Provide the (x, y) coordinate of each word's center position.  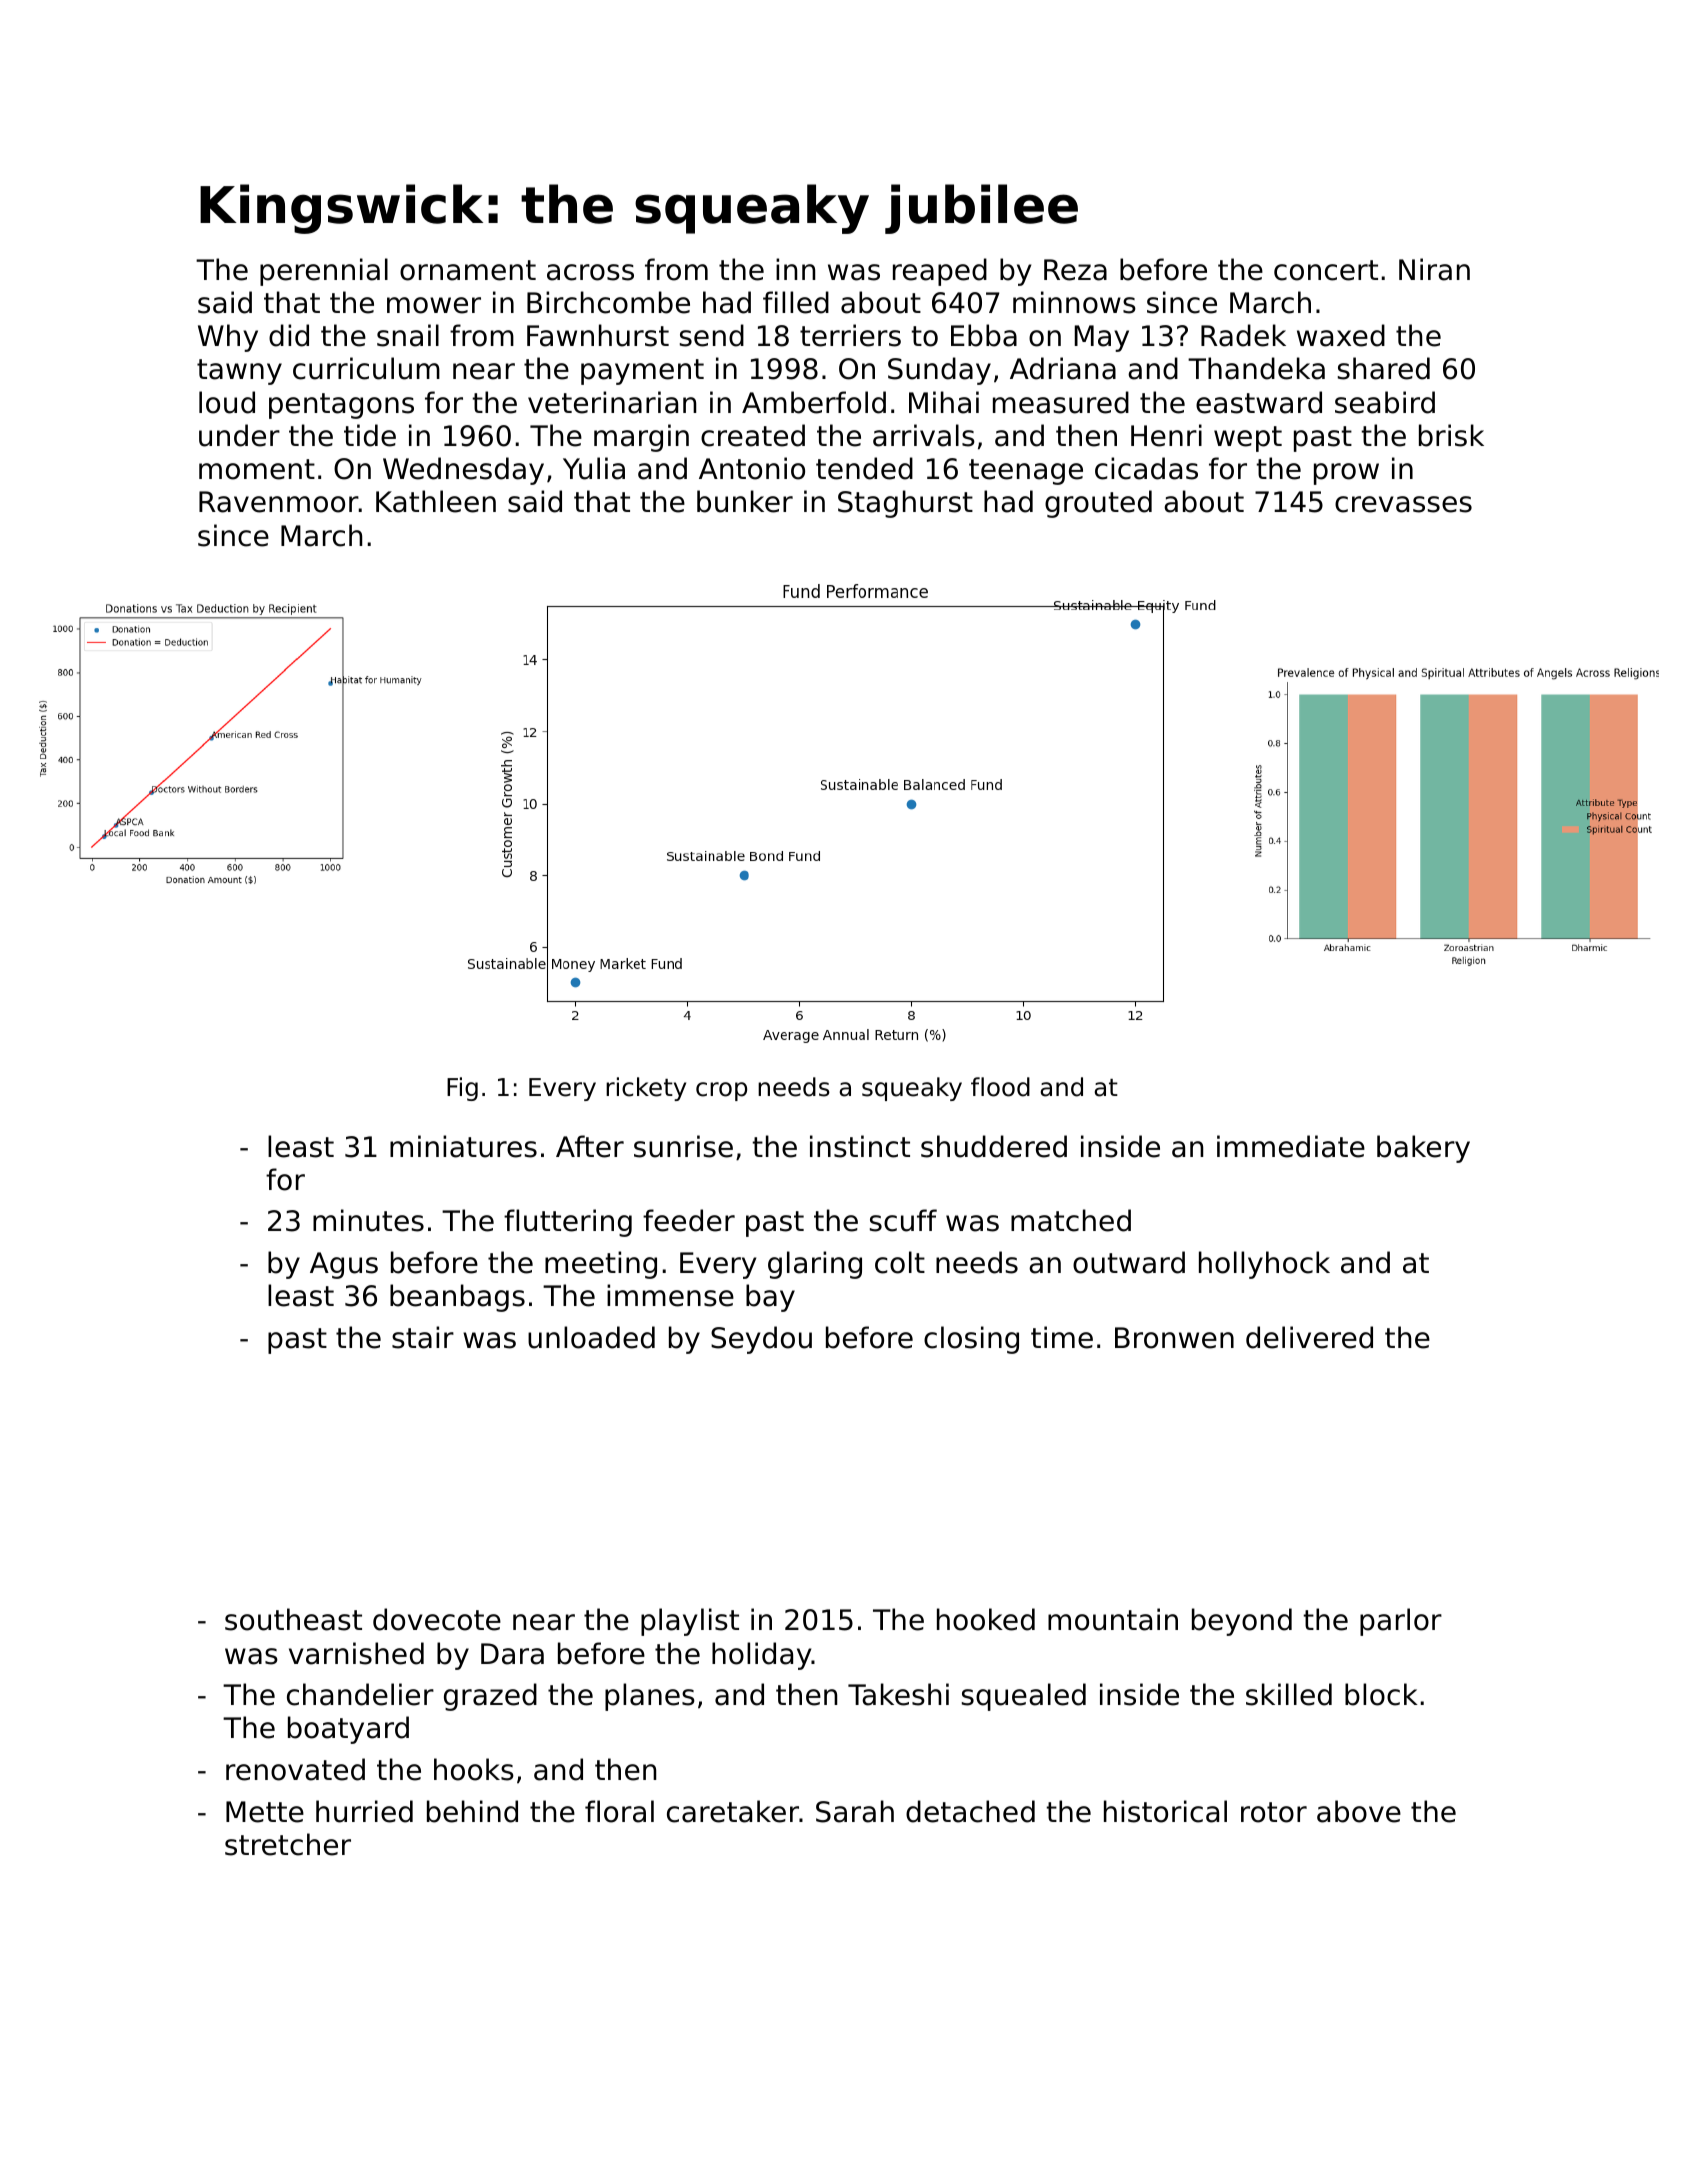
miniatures (463, 1146)
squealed (1024, 1697)
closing (971, 1340)
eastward (1259, 402)
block (1381, 1694)
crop (721, 1091)
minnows (1074, 302)
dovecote (437, 1619)
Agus (344, 1265)
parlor (1401, 1622)
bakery (1423, 1149)
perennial (324, 272)
